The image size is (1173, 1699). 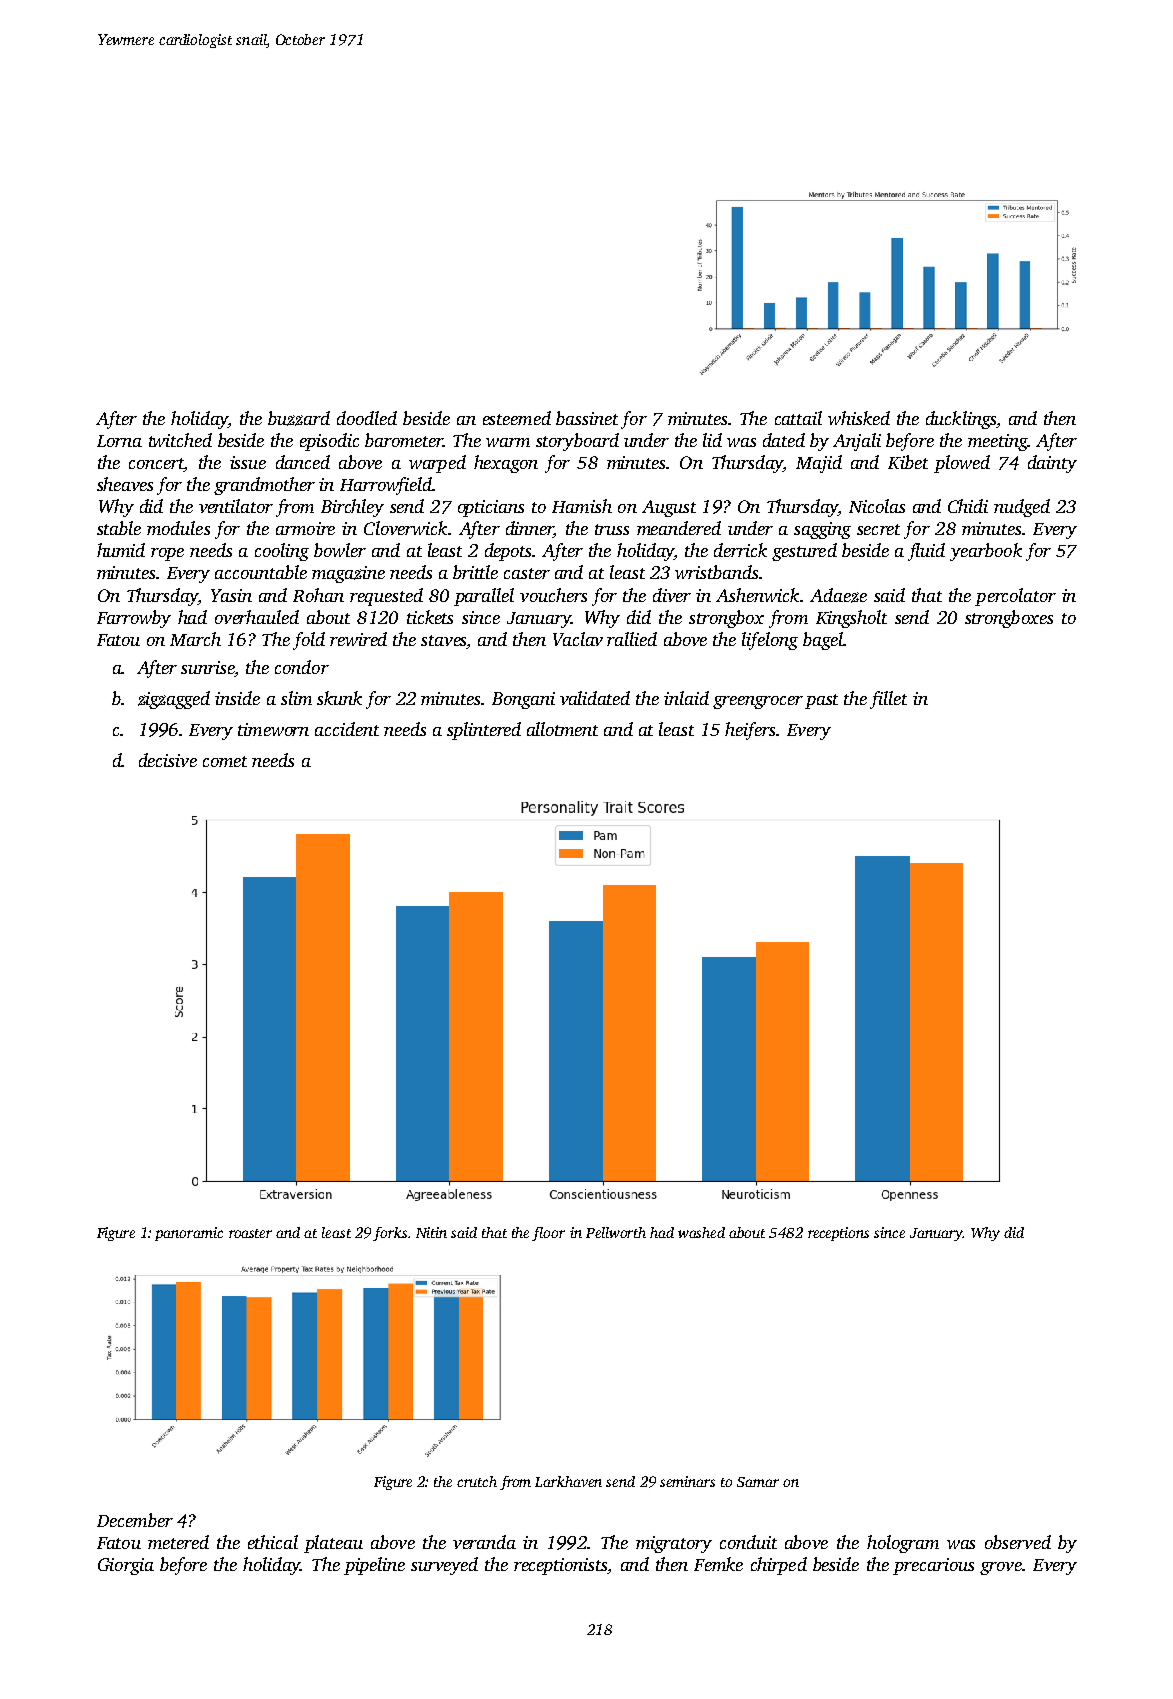 I want to click on ducklings, so click(x=961, y=420).
